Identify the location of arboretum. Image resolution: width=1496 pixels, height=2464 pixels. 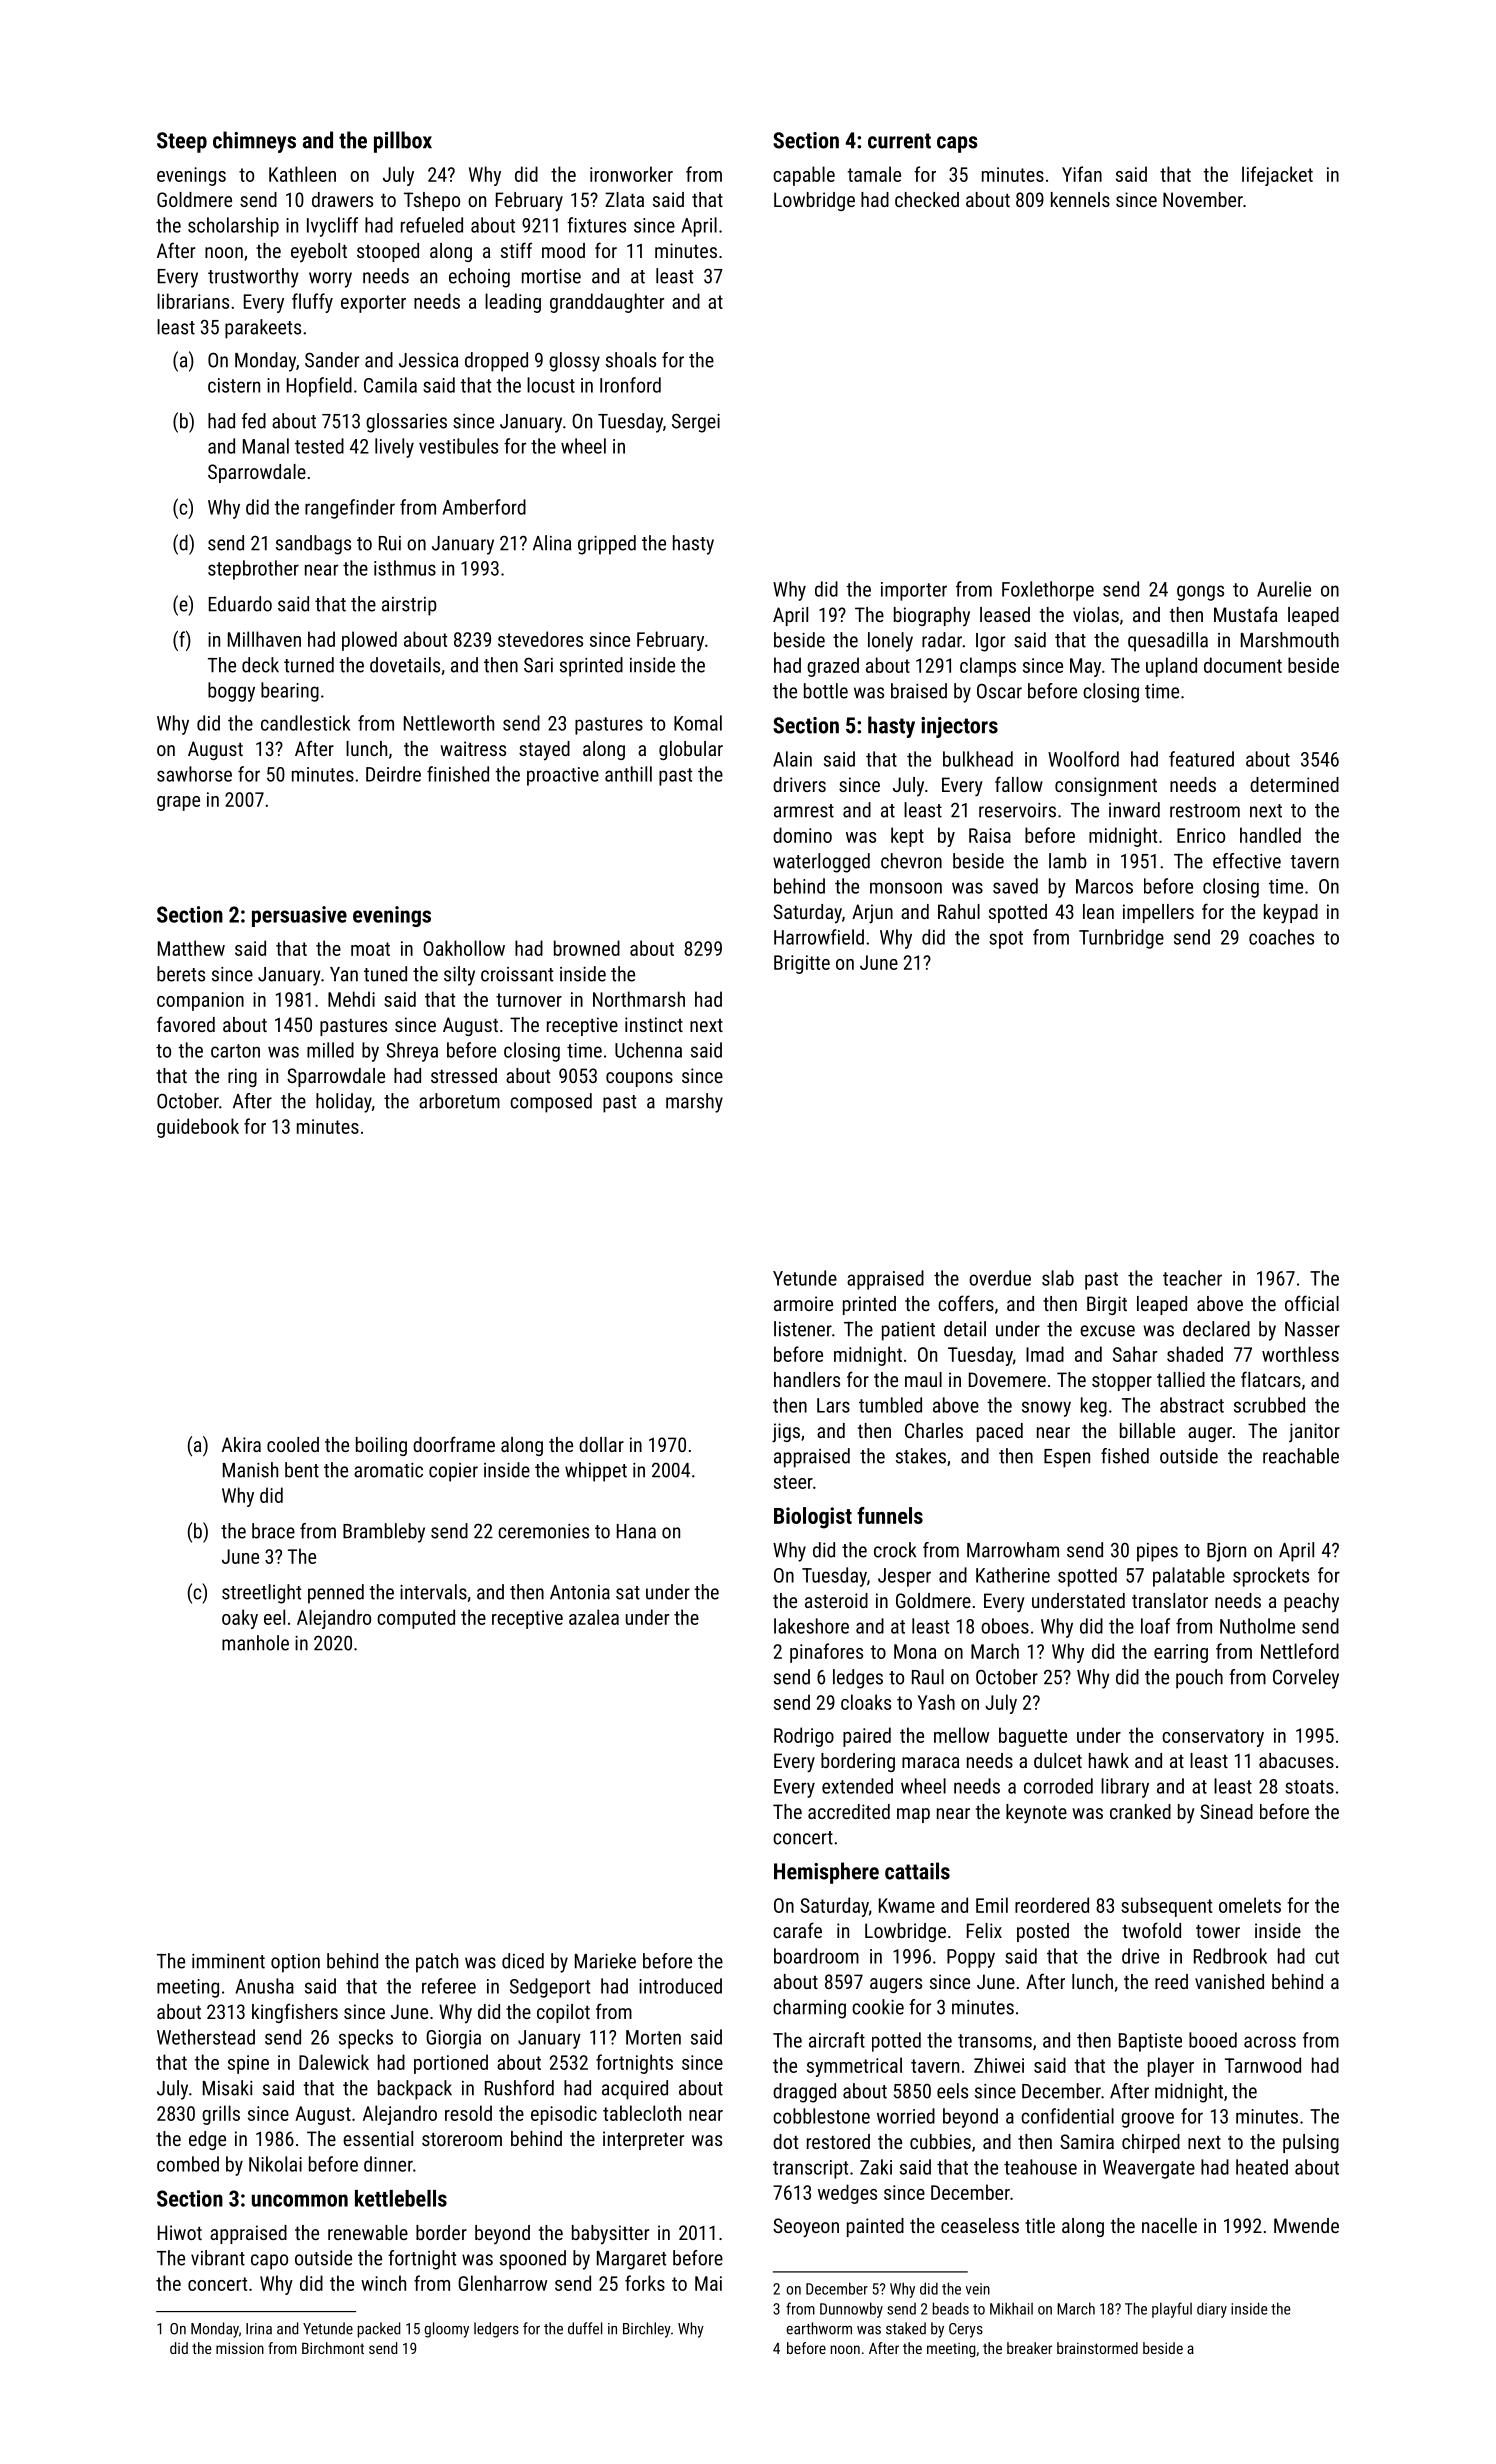
(459, 1101).
